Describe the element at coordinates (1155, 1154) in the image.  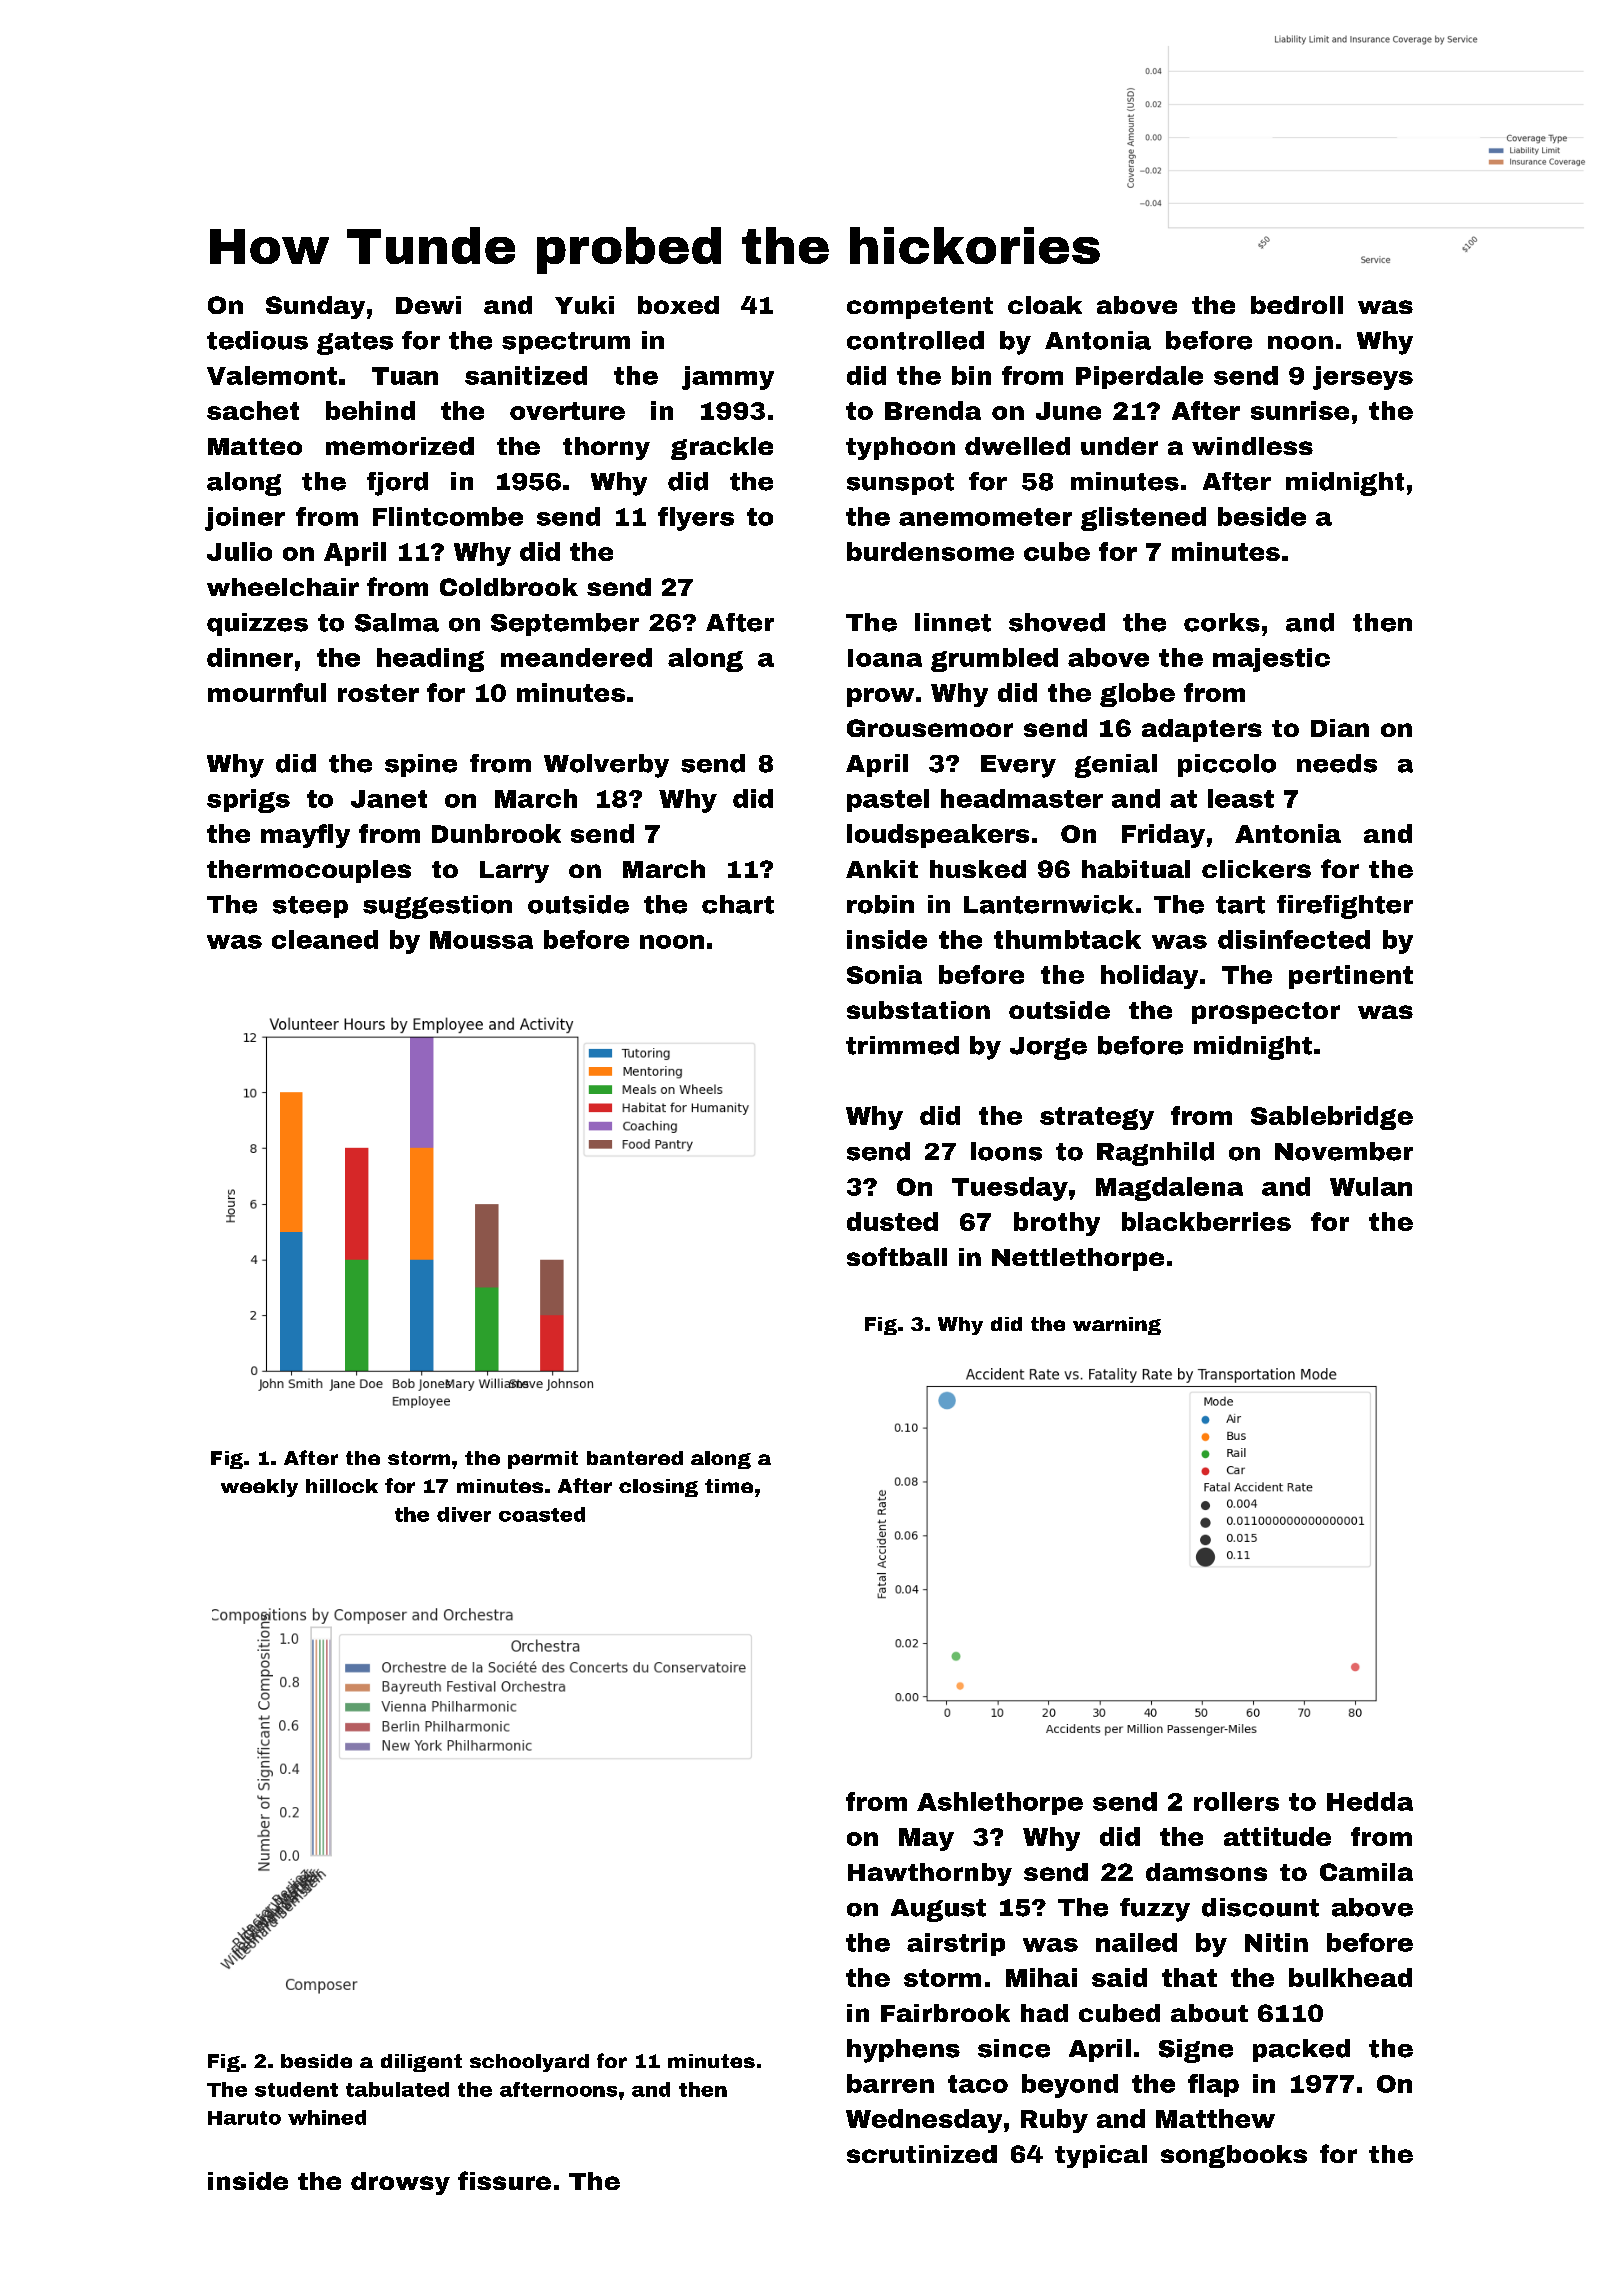
I see `Ragnhild` at that location.
